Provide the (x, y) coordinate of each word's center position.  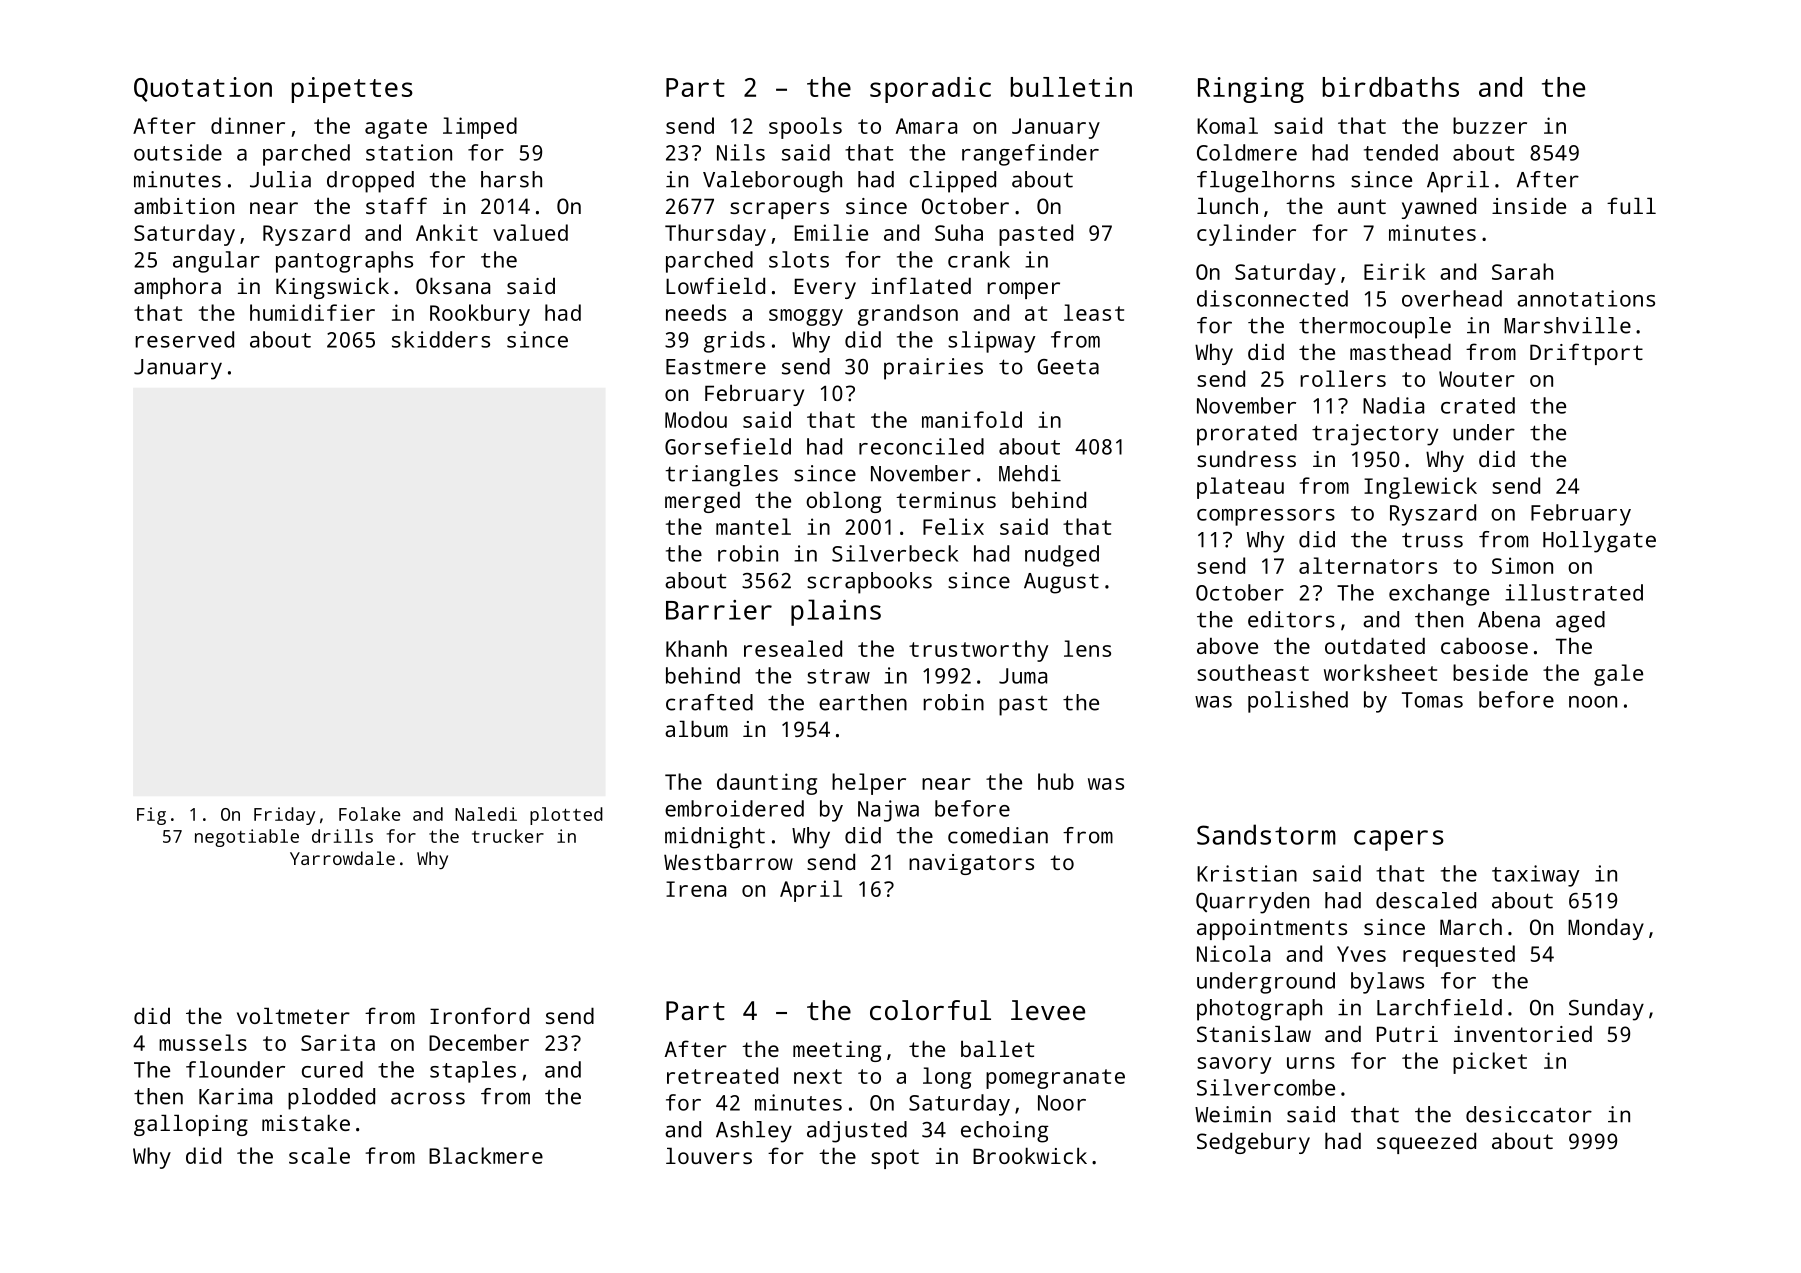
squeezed (1426, 1143)
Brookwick (1030, 1155)
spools (805, 128)
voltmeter (293, 1015)
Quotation (203, 89)
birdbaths (1391, 87)
